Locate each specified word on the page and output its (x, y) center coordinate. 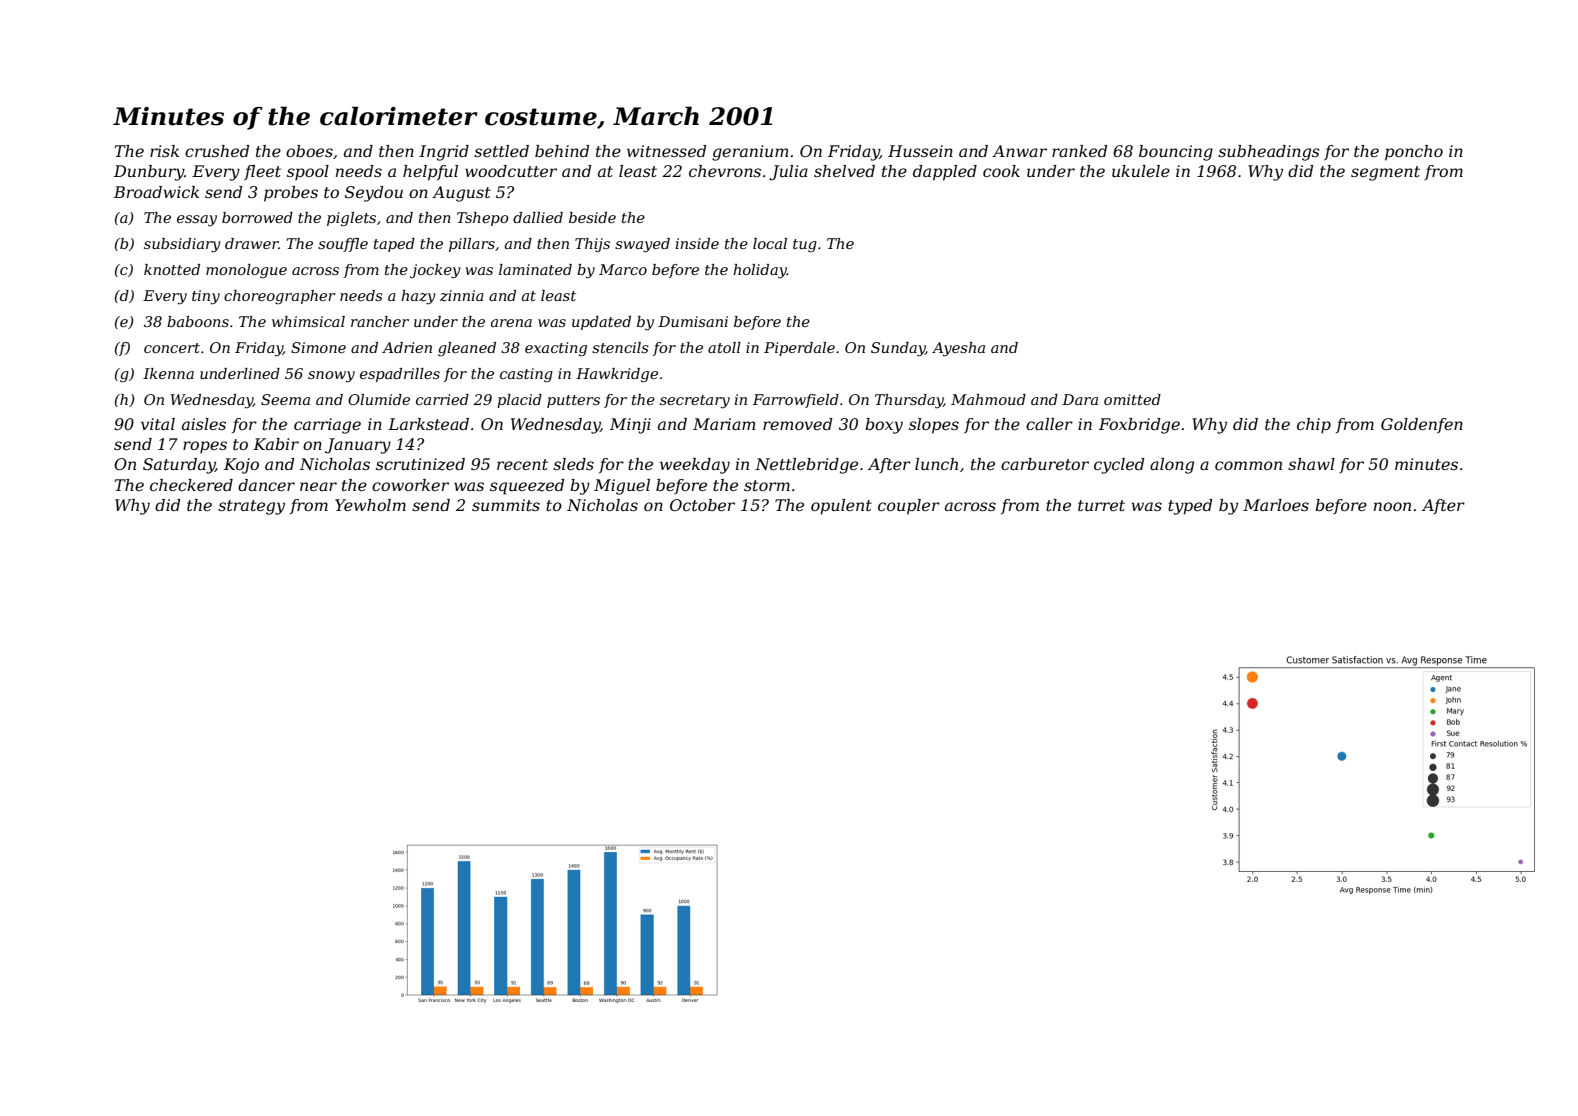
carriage (327, 426)
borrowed (257, 217)
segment (1385, 173)
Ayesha (958, 349)
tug (805, 246)
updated (601, 323)
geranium (750, 153)
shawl (1311, 464)
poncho (1414, 153)
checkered (191, 485)
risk (164, 151)
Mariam (724, 424)
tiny (206, 297)
